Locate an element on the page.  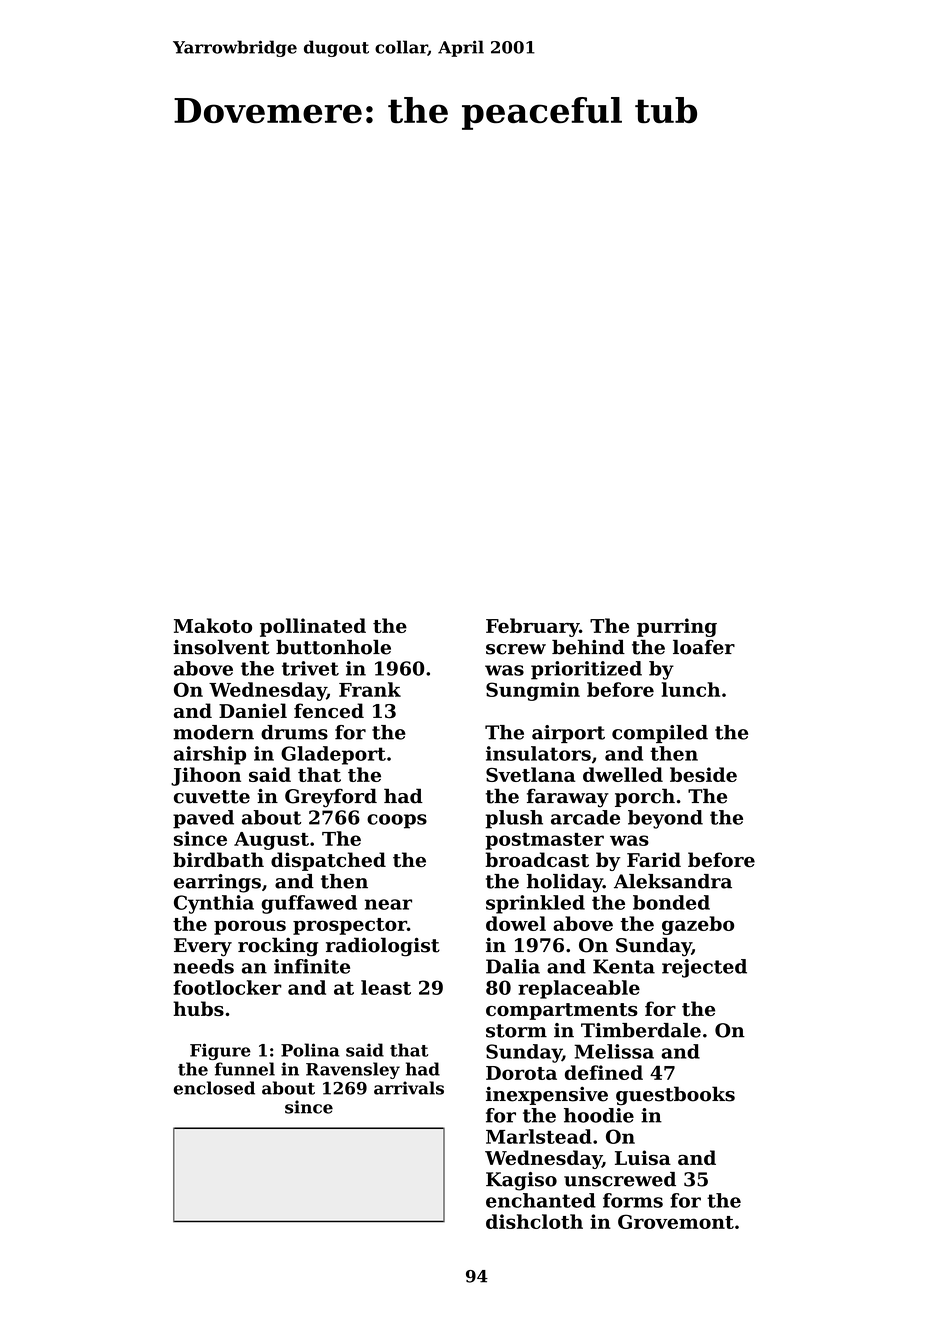
Timberdale is located at coordinates (641, 1030).
